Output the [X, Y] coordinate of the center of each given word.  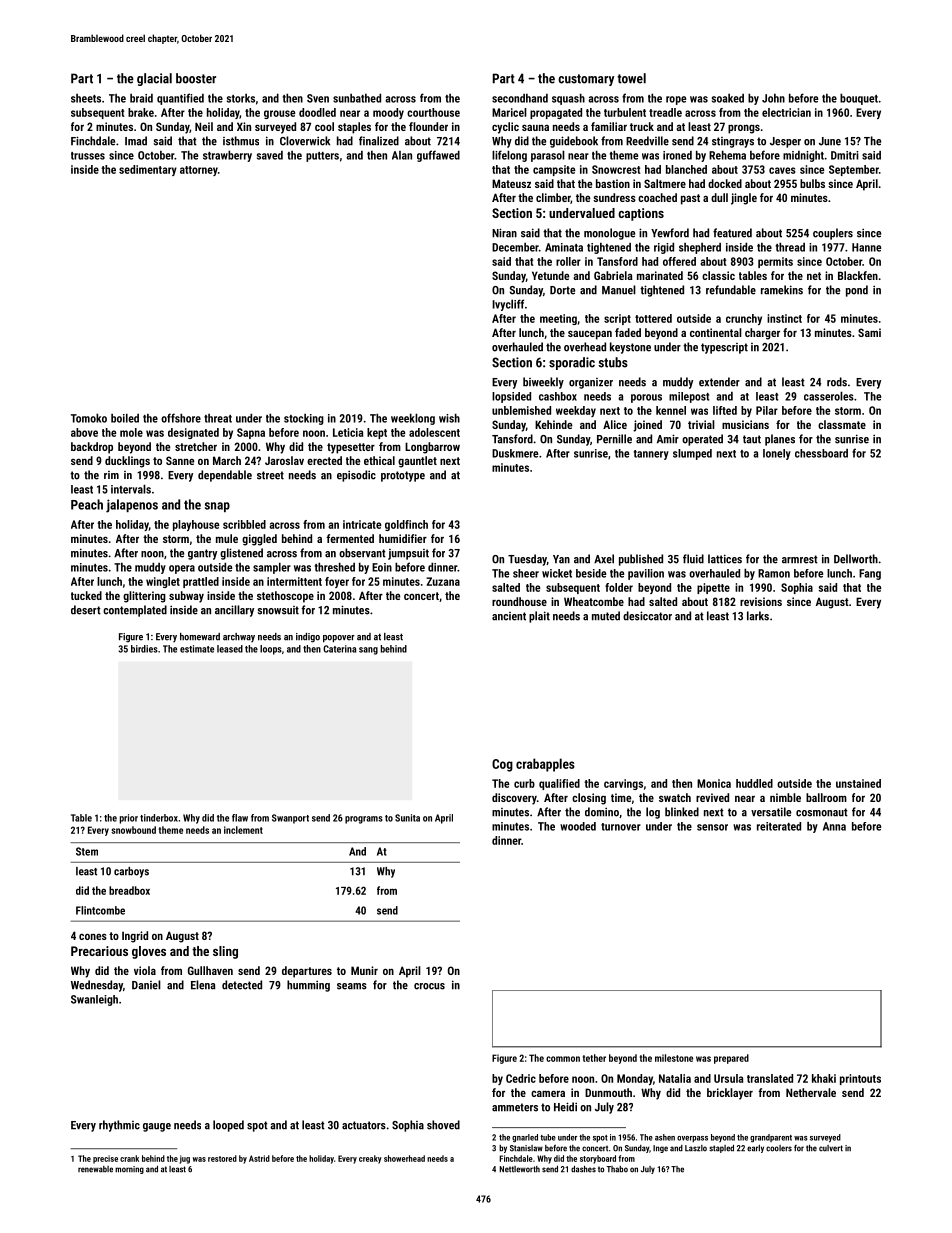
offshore [181, 418]
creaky [370, 1159]
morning [129, 1170]
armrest [800, 559]
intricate [362, 524]
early [755, 1149]
